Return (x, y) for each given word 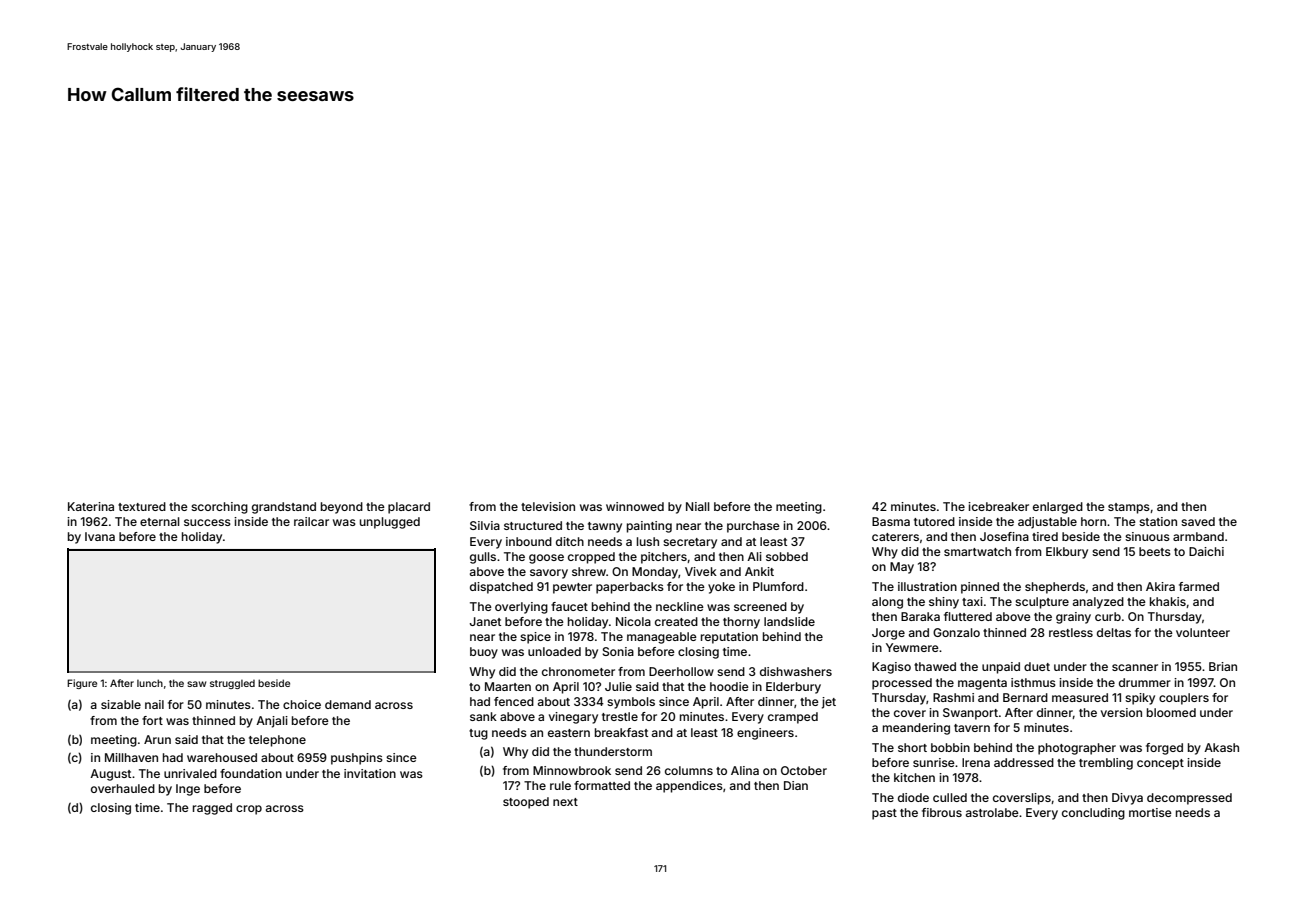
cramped (793, 718)
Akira (1160, 586)
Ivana (100, 536)
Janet (485, 621)
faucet (569, 606)
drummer (1145, 682)
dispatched (501, 588)
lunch (150, 683)
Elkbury (1067, 553)
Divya (1127, 799)
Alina (745, 770)
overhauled (123, 788)
